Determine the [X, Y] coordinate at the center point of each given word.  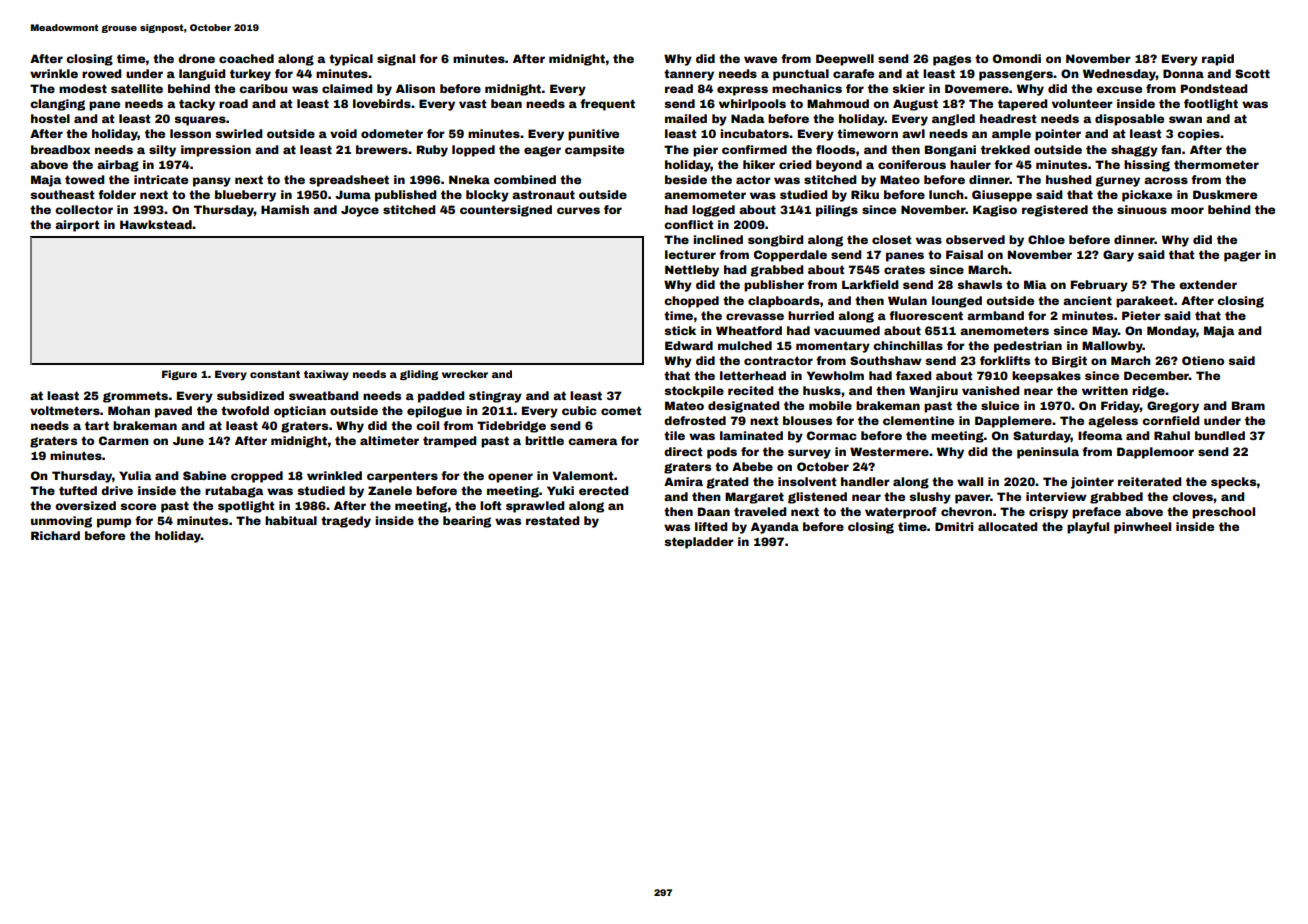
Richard [55, 535]
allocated [1007, 526]
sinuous [1142, 209]
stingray [495, 397]
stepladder [699, 543]
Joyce [360, 211]
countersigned [506, 211]
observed [975, 239]
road [233, 103]
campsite [594, 151]
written [1105, 390]
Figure [179, 375]
